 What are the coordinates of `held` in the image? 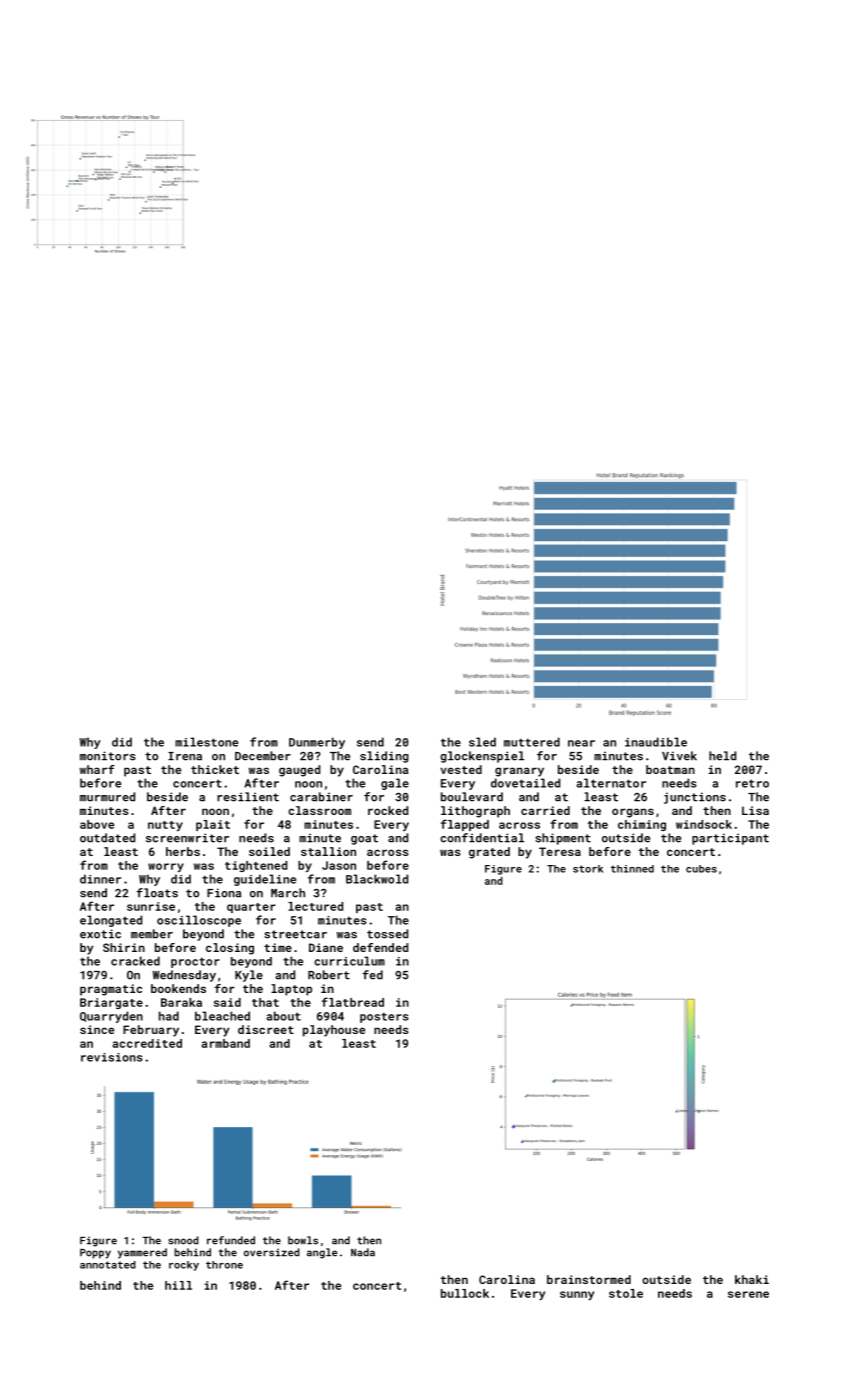 It's located at (722, 756).
